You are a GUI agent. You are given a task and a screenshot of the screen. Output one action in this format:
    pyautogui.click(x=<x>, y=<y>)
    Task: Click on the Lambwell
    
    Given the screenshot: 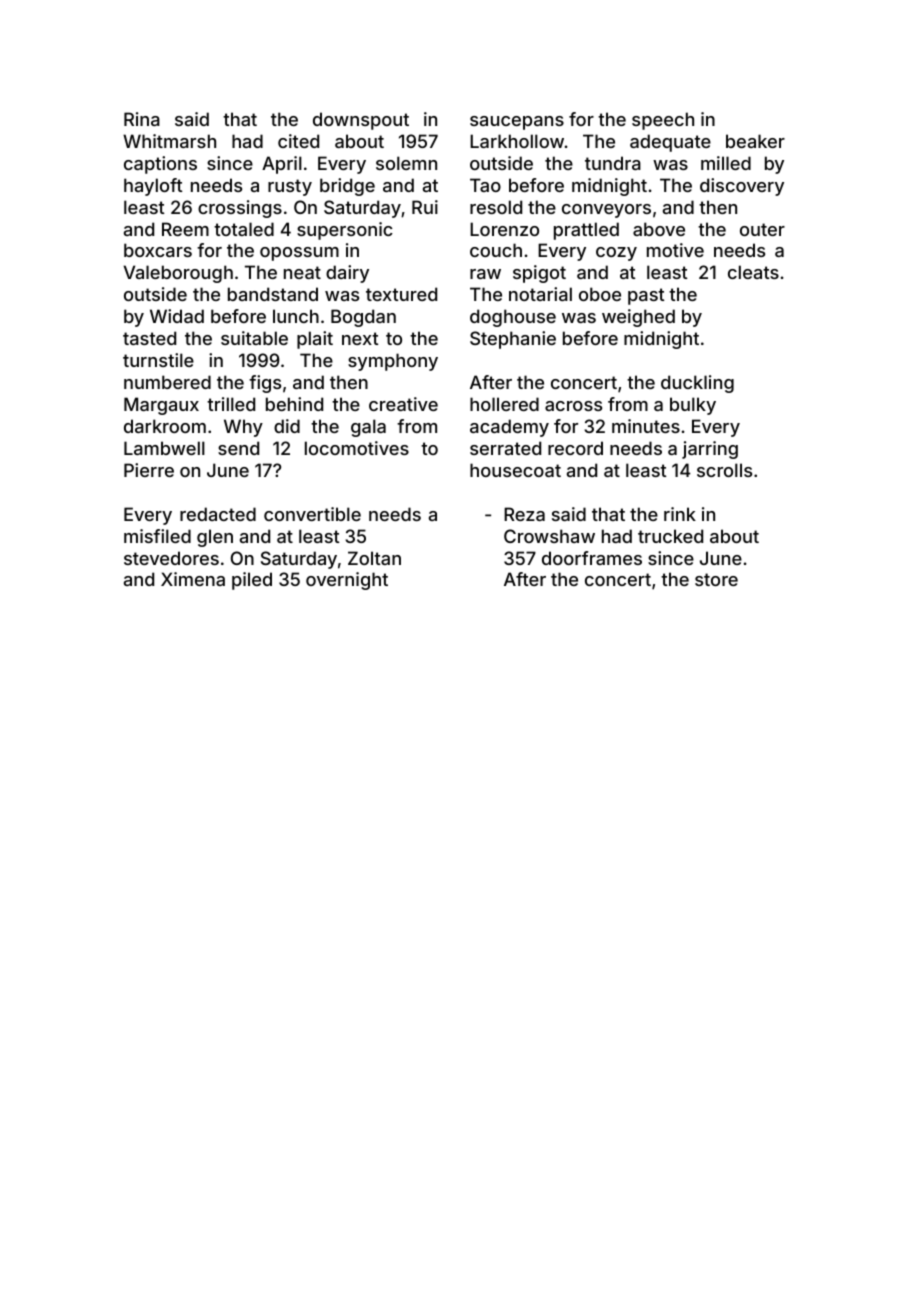 What is the action you would take?
    pyautogui.click(x=164, y=448)
